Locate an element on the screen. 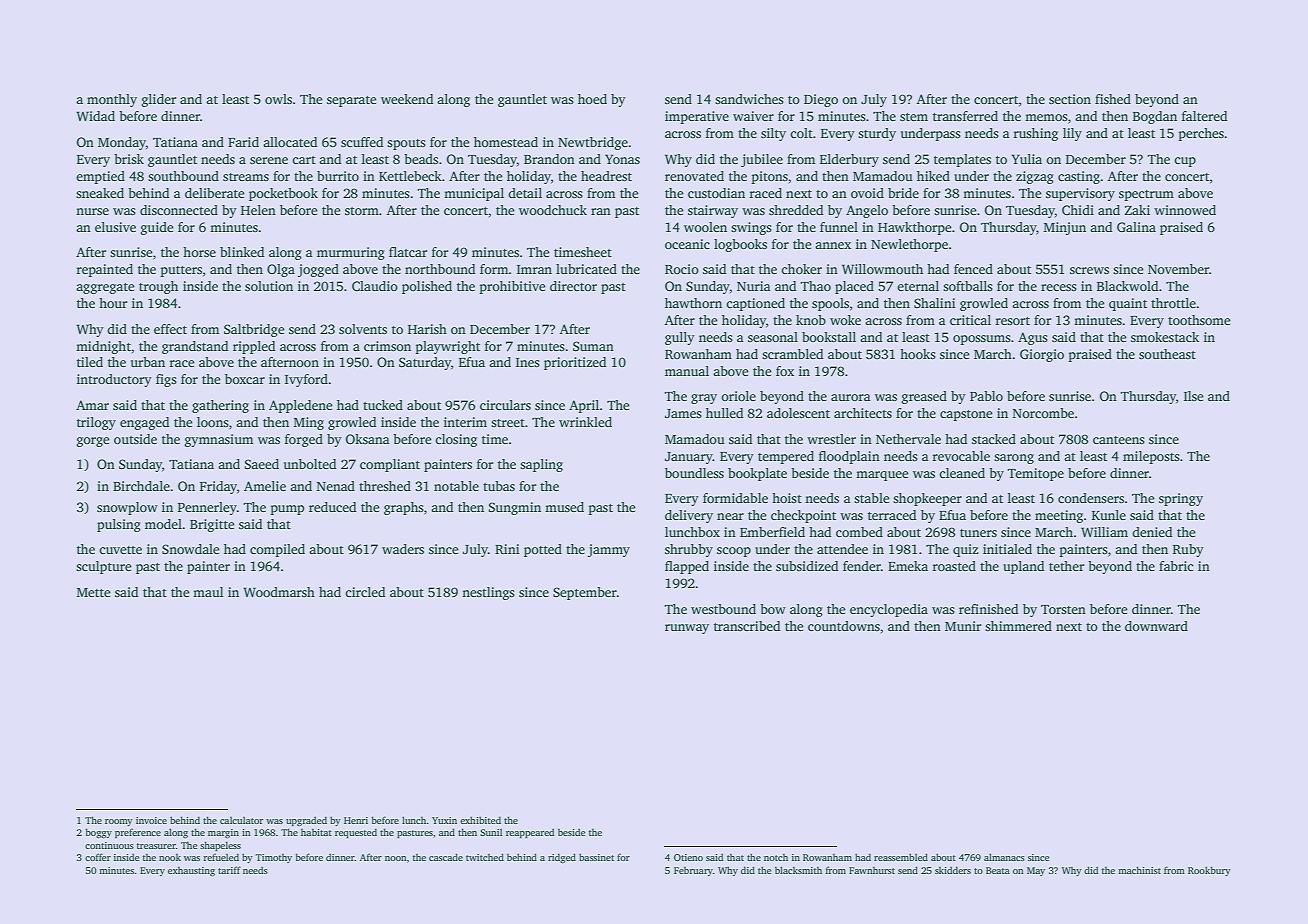 This screenshot has width=1308, height=924. quaint is located at coordinates (1128, 304).
